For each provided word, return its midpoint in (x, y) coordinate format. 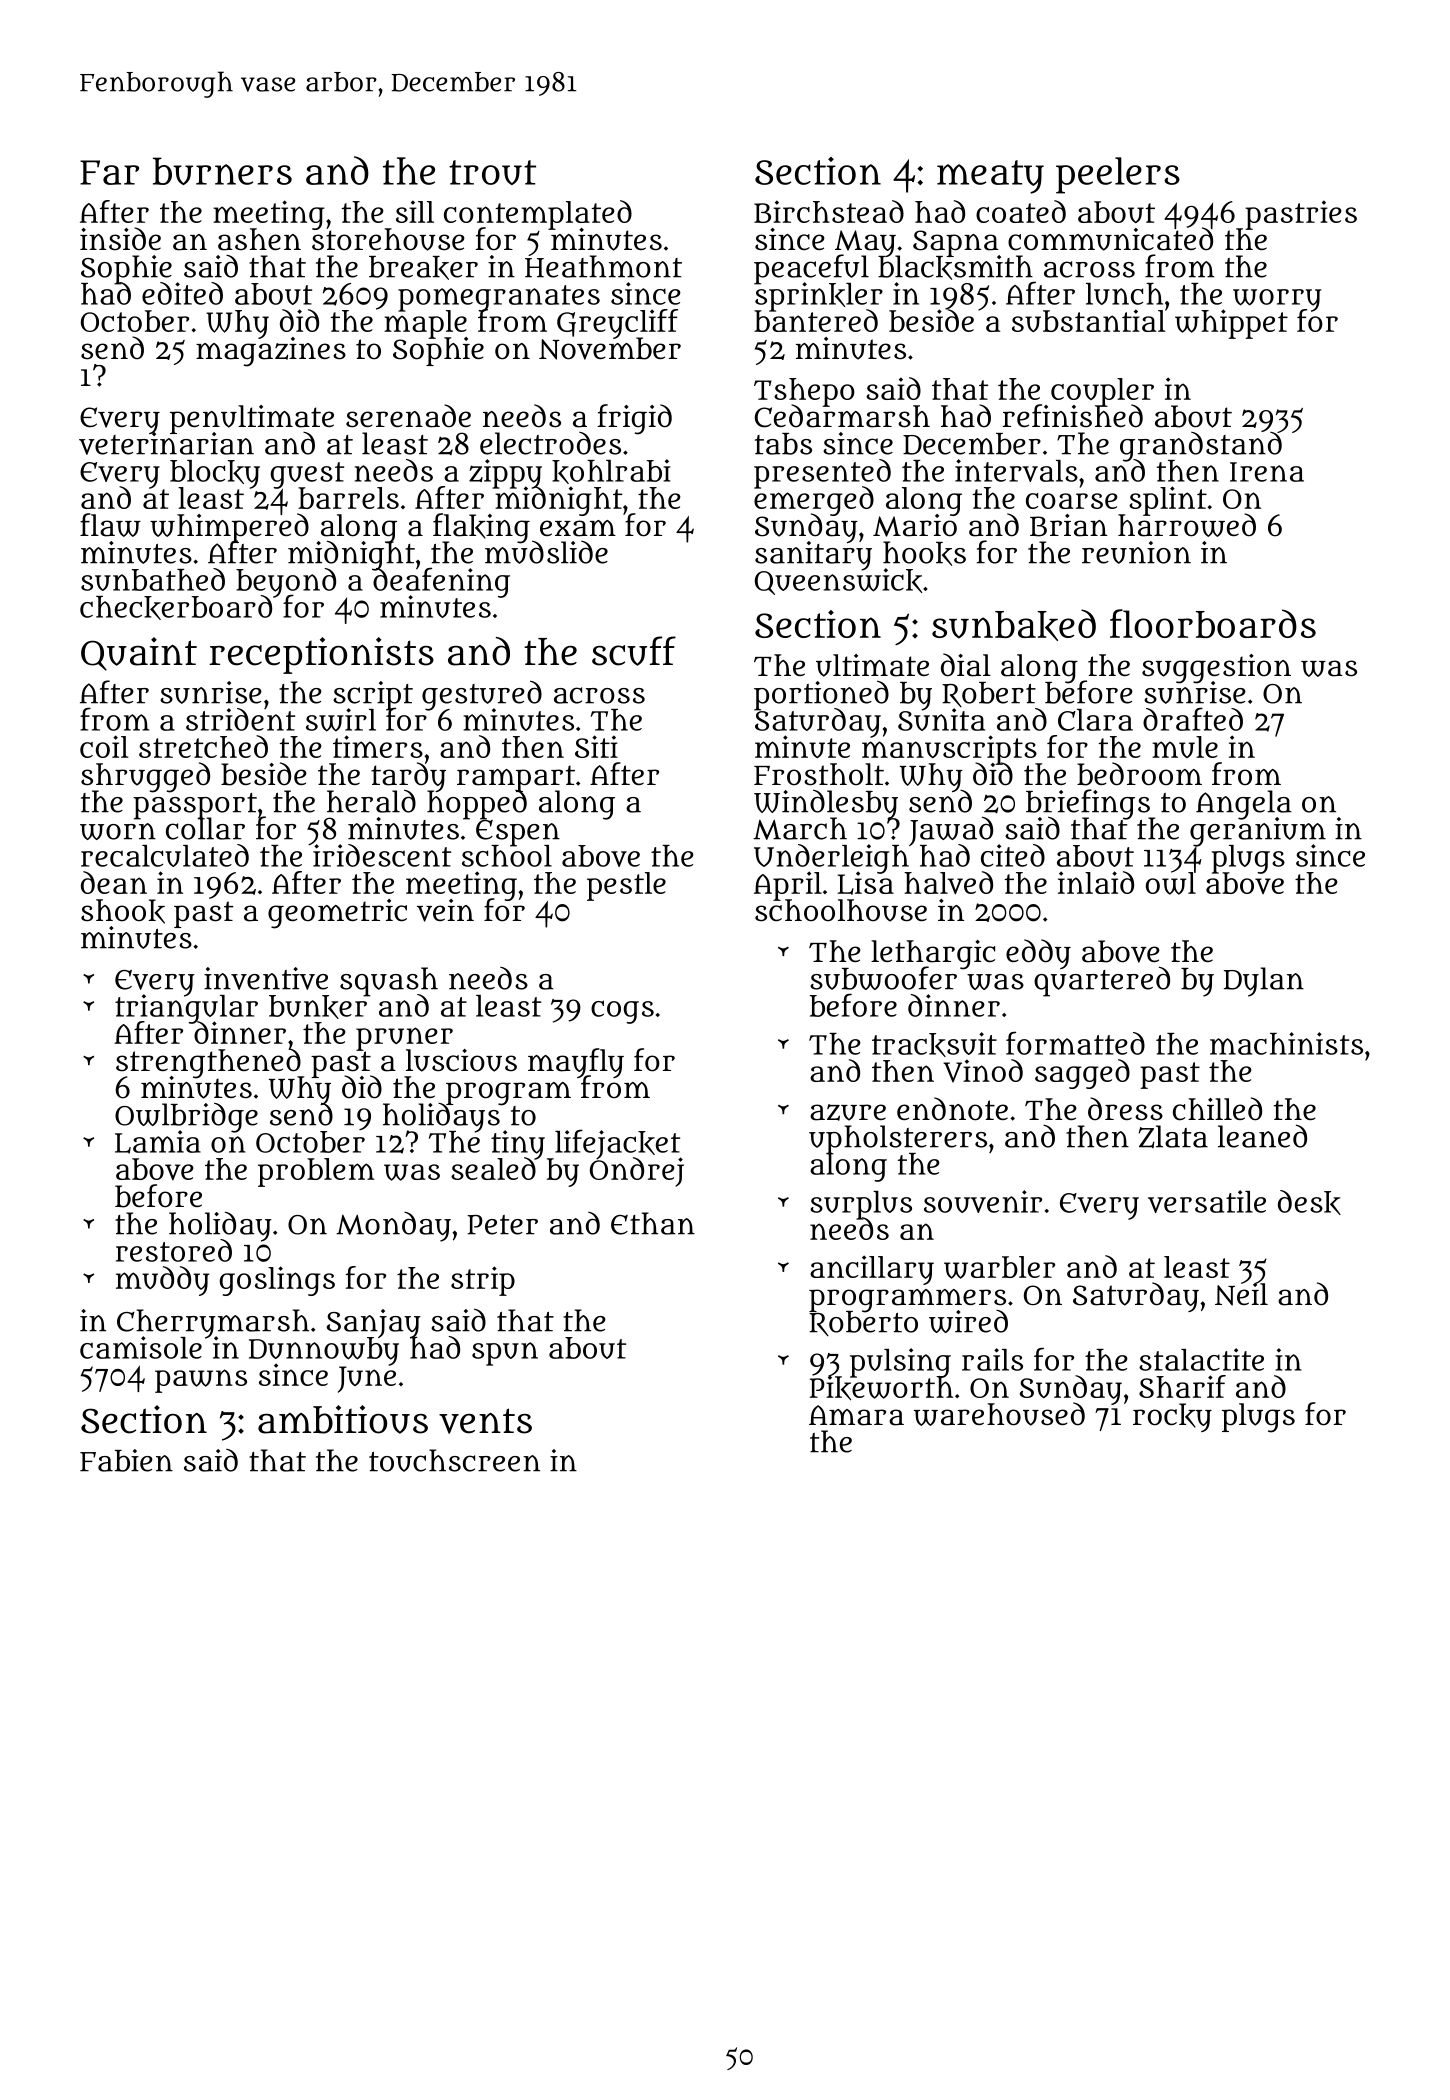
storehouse (388, 240)
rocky (1172, 1417)
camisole (141, 1348)
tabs (783, 444)
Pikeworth (881, 1389)
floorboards (1213, 623)
